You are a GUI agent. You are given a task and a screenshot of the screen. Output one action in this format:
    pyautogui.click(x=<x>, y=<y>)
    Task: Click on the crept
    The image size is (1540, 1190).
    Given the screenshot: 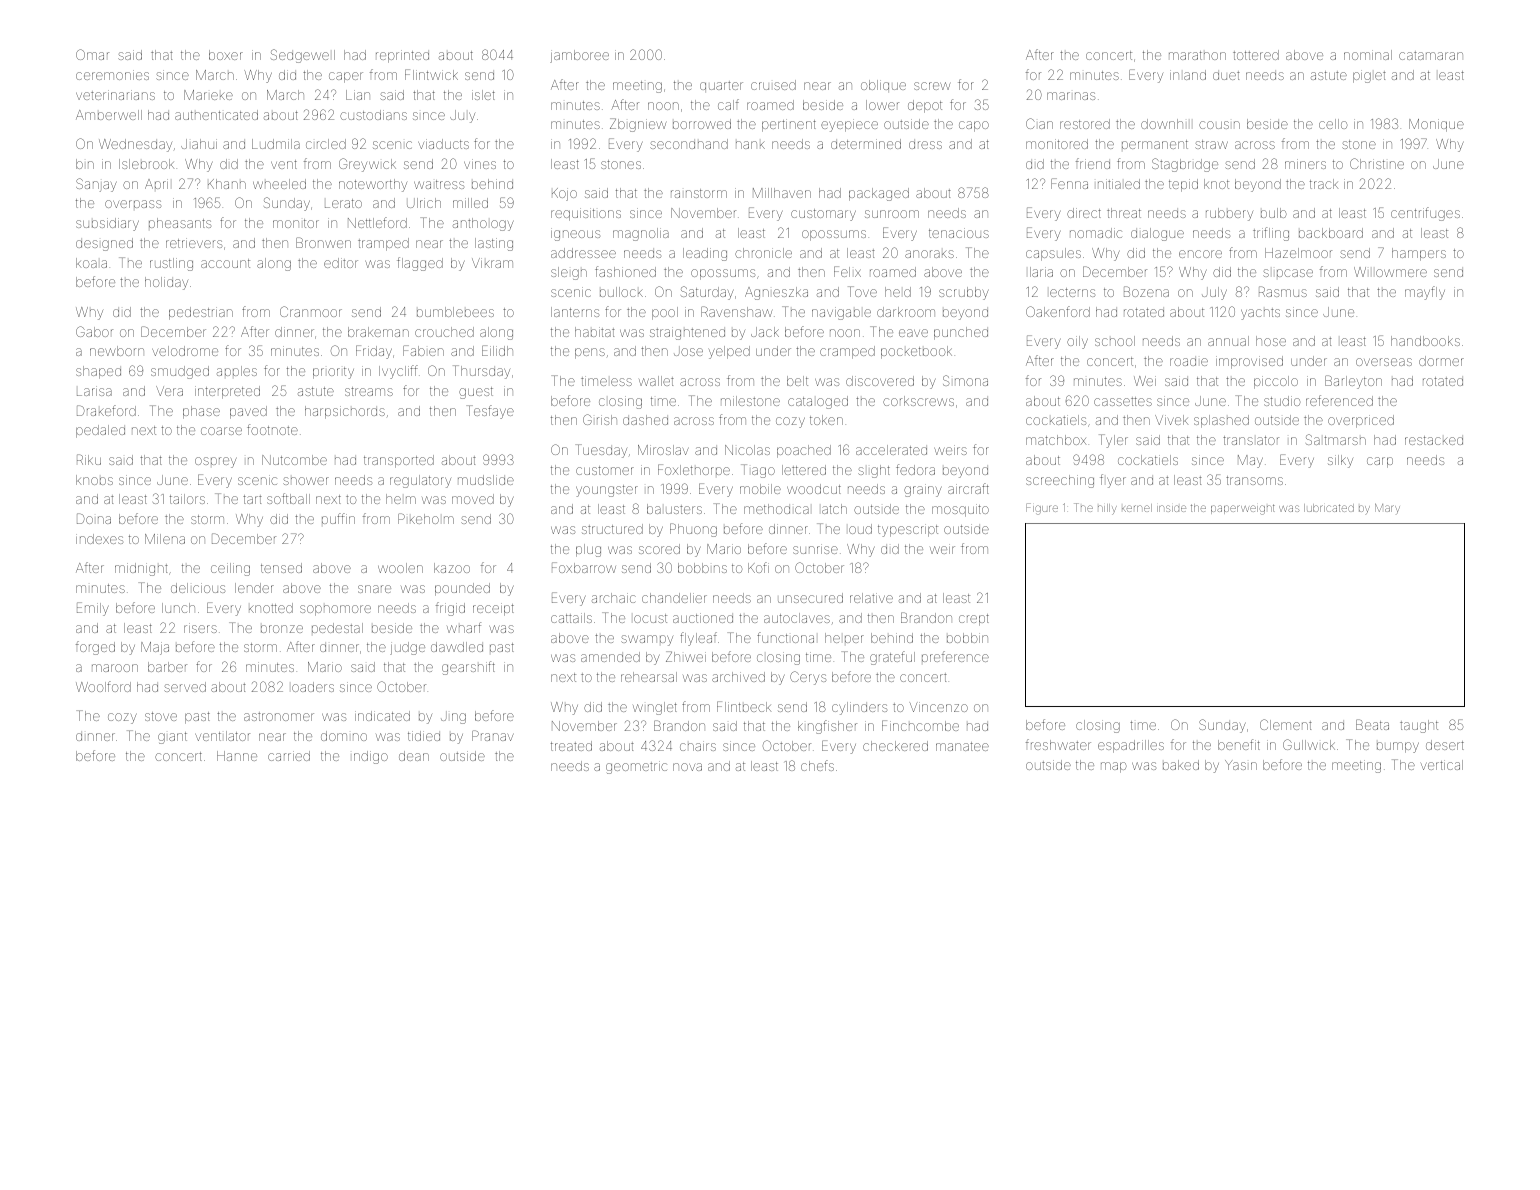 What is the action you would take?
    pyautogui.click(x=974, y=620)
